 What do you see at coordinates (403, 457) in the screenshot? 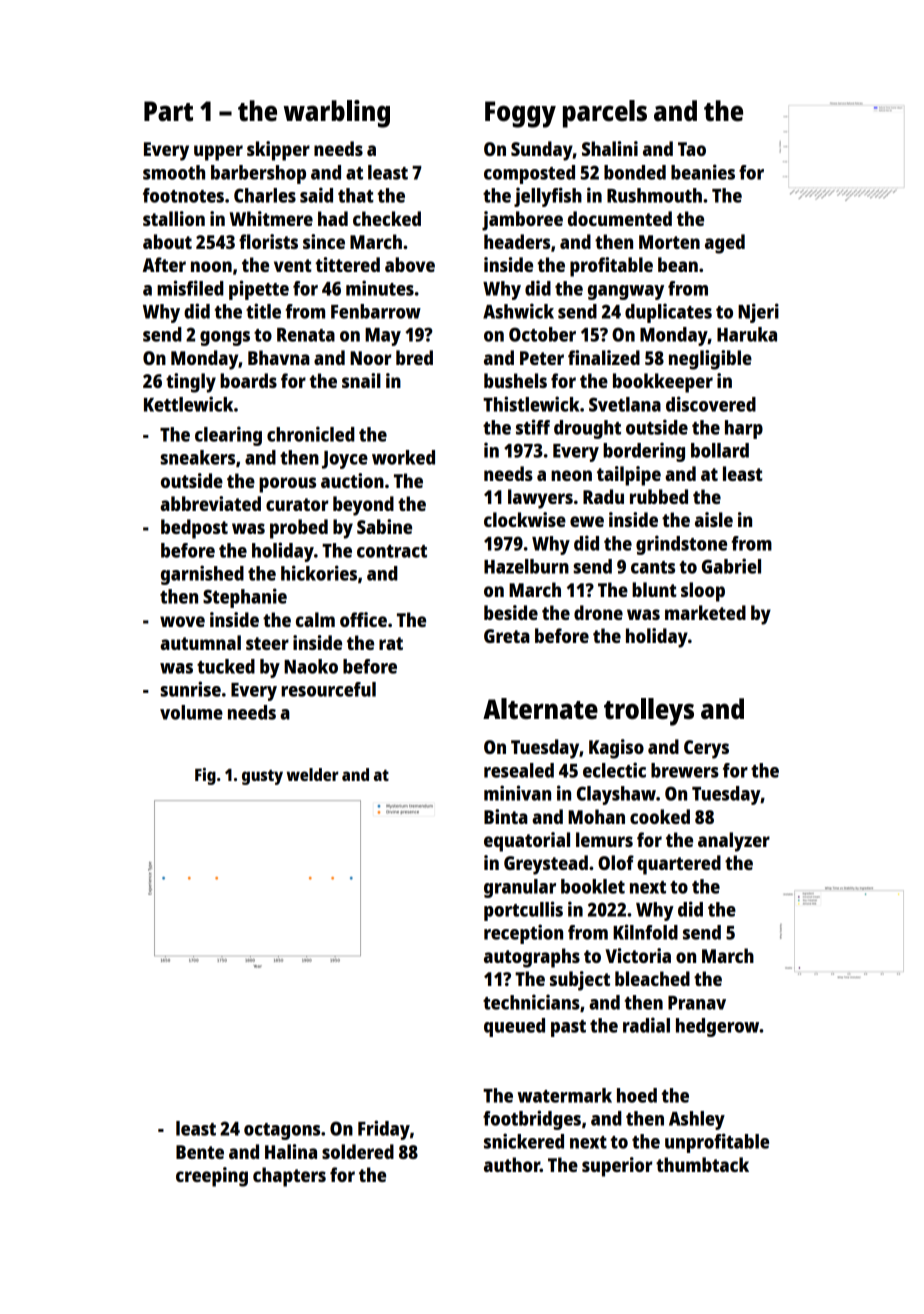
I see `worked` at bounding box center [403, 457].
